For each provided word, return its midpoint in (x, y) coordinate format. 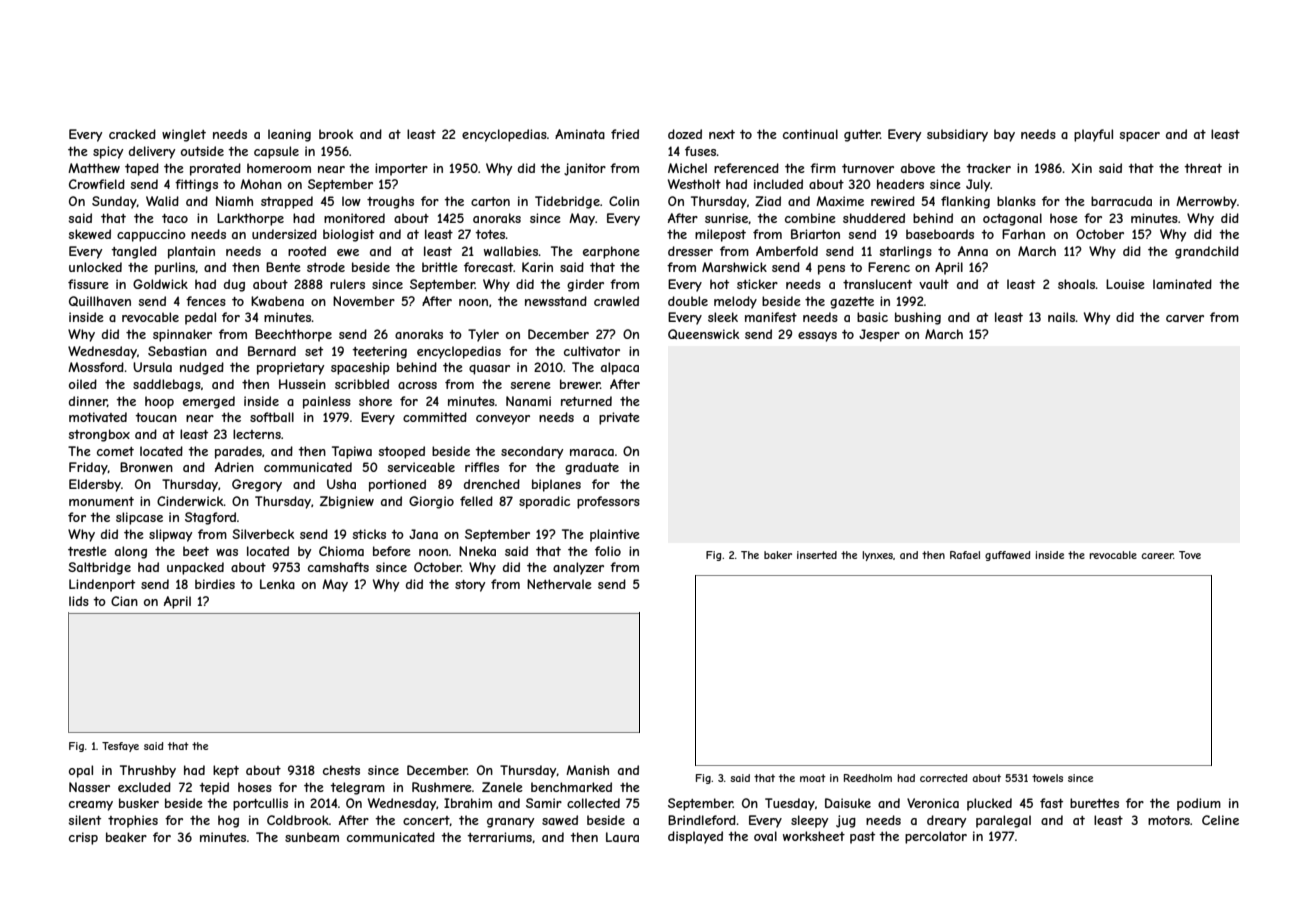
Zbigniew (347, 502)
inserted (817, 555)
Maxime (840, 201)
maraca (592, 452)
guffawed (1007, 556)
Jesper (879, 335)
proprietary (290, 368)
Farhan (1023, 234)
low (351, 201)
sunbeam (312, 837)
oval (765, 836)
